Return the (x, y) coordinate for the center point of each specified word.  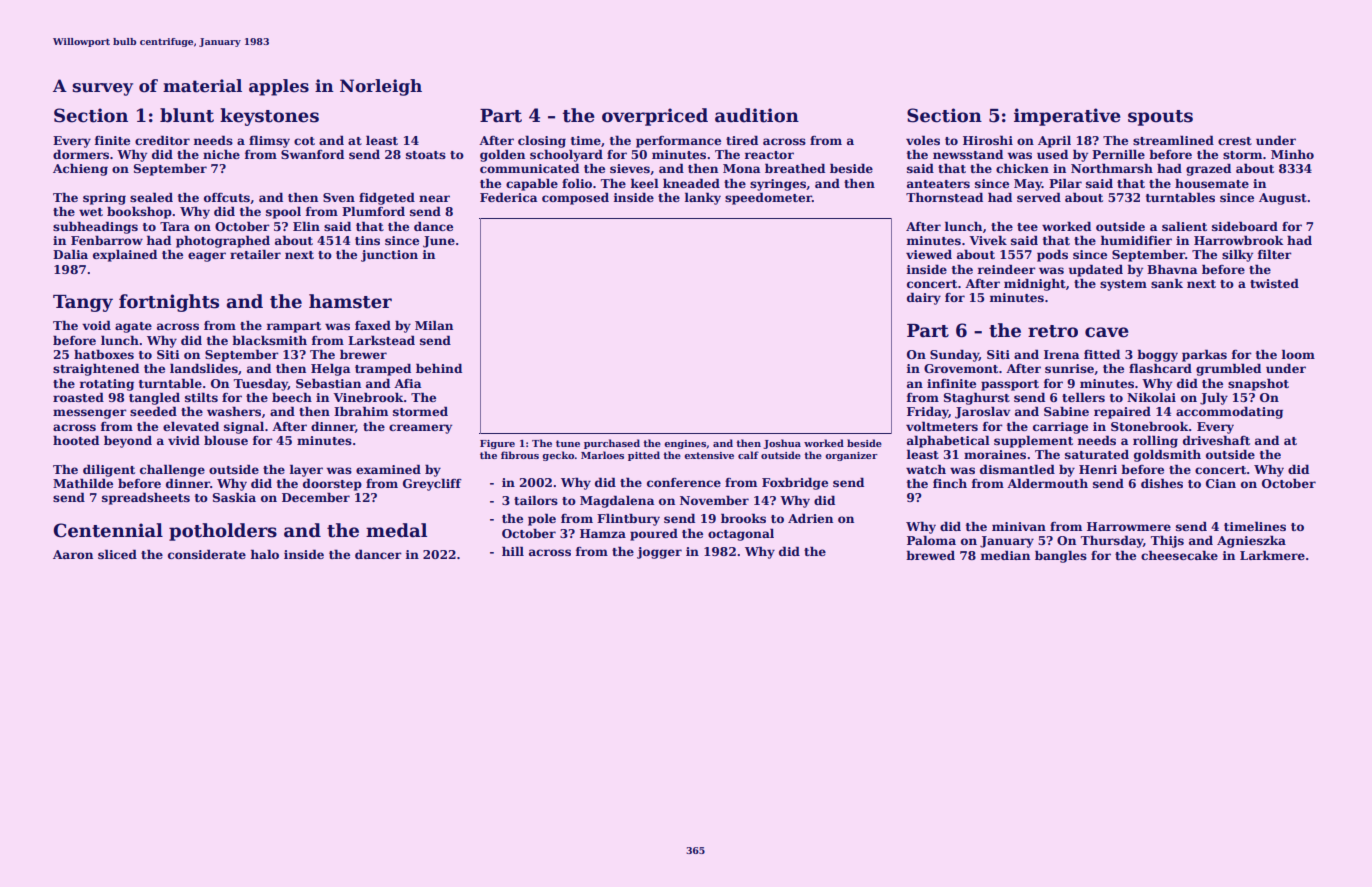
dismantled (1017, 469)
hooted (76, 440)
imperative (1067, 117)
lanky (703, 198)
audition (757, 115)
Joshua (782, 444)
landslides (204, 368)
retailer (255, 254)
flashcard (1160, 368)
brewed (930, 555)
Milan (434, 325)
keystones (269, 117)
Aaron (73, 554)
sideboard (1245, 226)
